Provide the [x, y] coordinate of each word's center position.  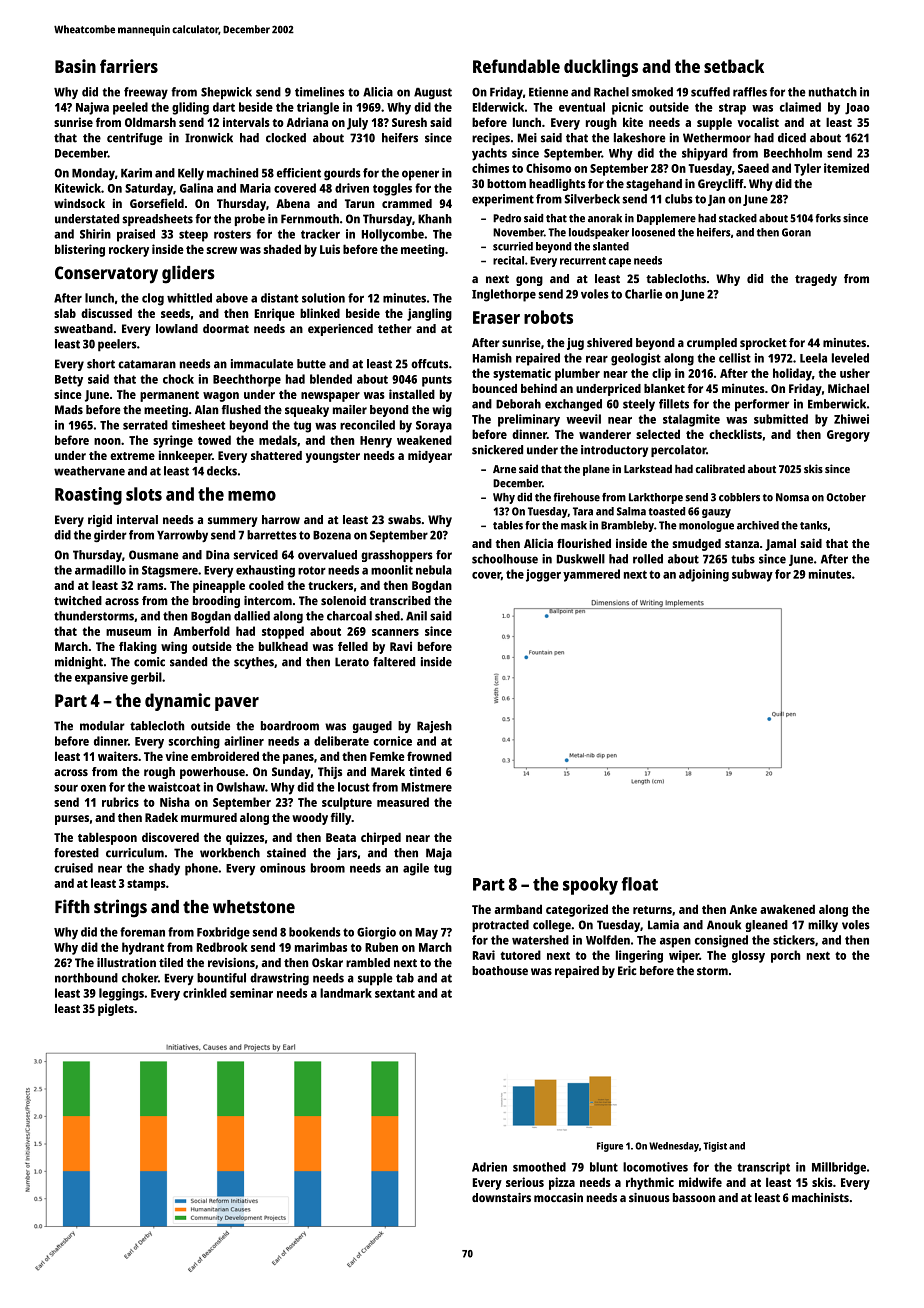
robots [548, 317]
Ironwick [209, 138]
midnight [79, 663]
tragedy [816, 280]
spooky [590, 886]
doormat [226, 328]
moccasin [558, 1197]
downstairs [501, 1197]
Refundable [516, 66]
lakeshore [640, 138]
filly [341, 818]
